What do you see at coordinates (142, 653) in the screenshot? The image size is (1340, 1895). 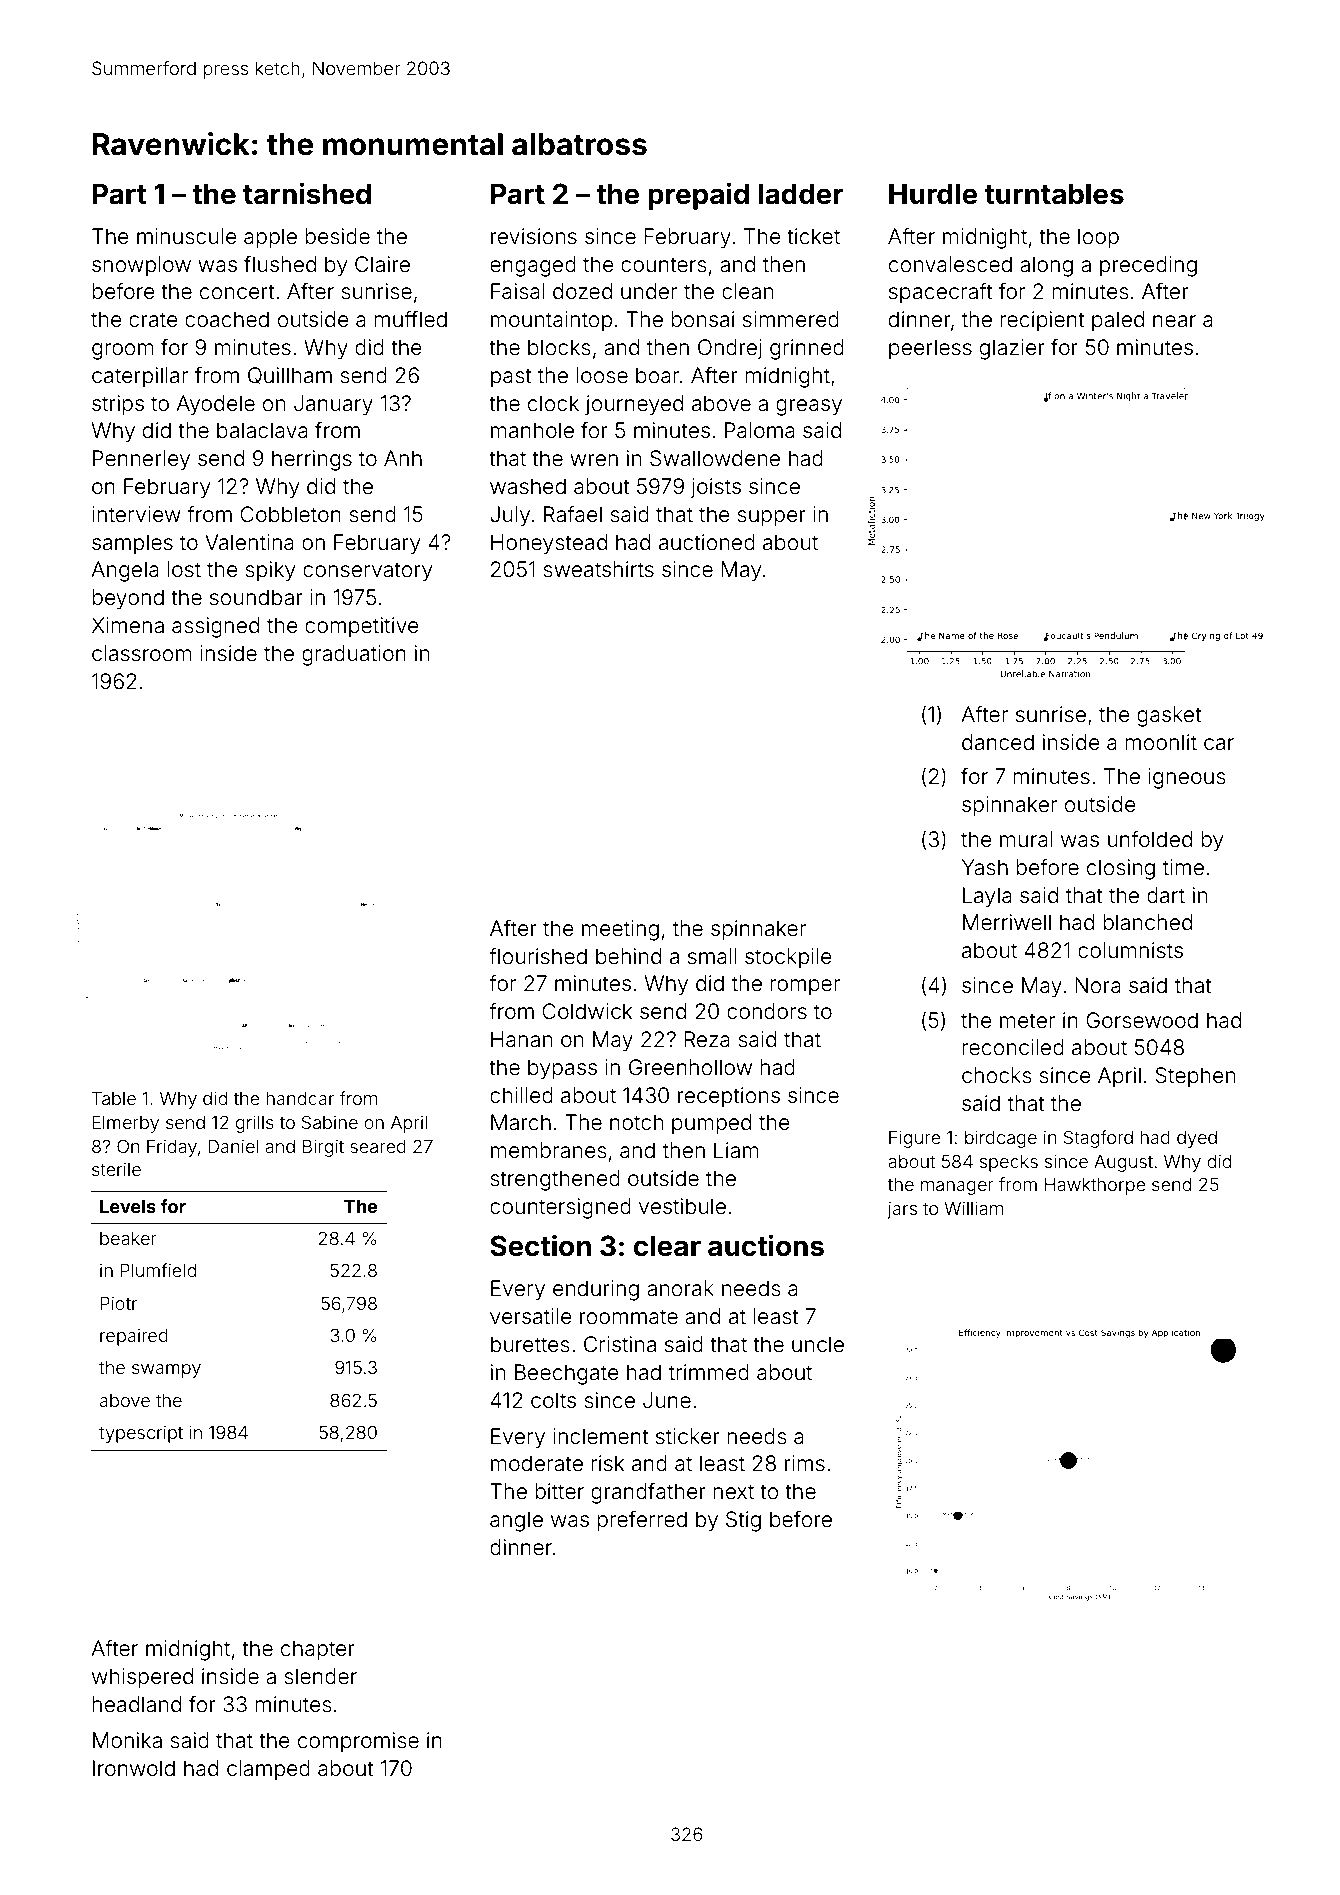 I see `classroom` at bounding box center [142, 653].
